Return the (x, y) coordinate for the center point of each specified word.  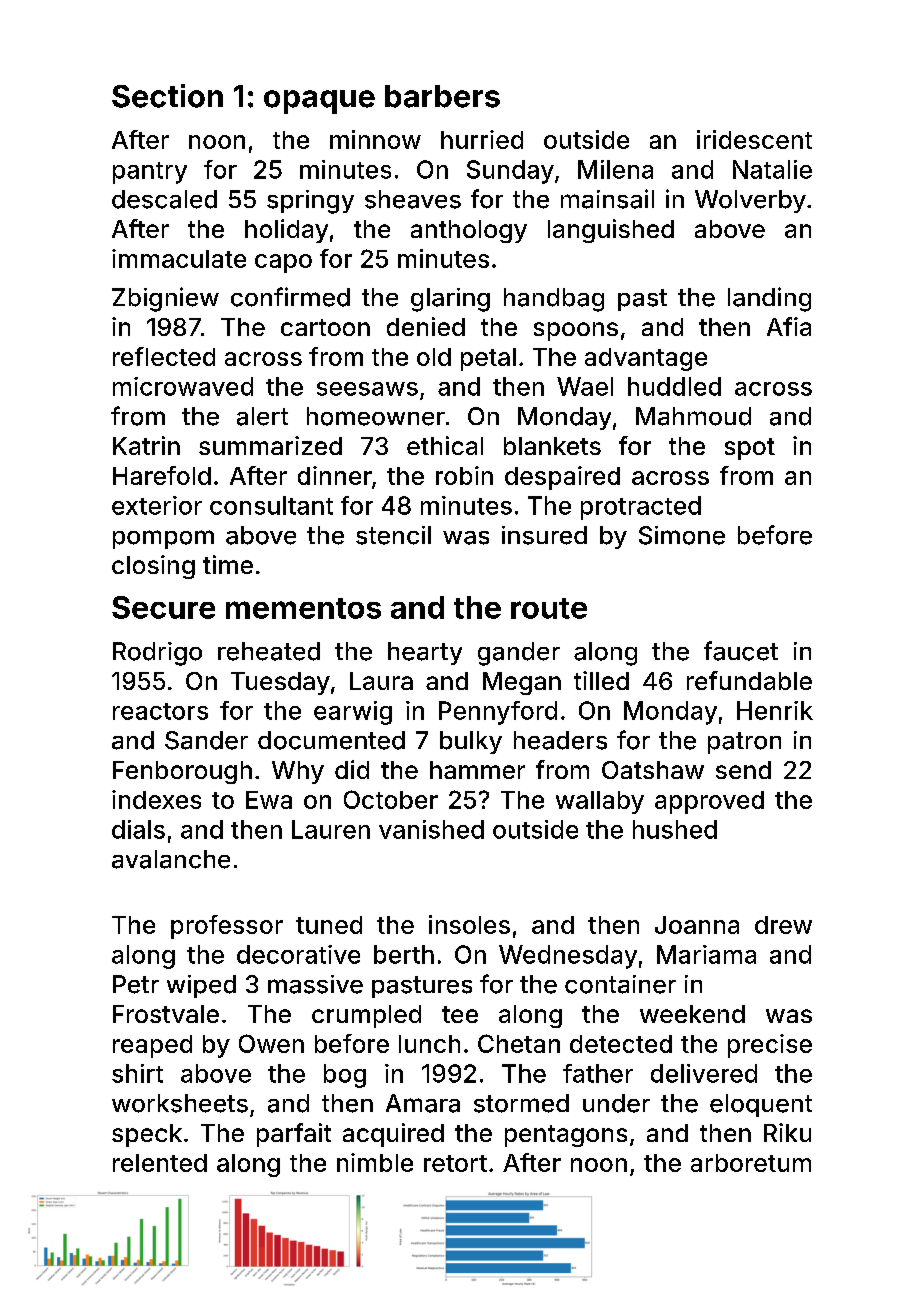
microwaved (183, 386)
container (620, 984)
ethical (445, 445)
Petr (136, 984)
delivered (704, 1073)
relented (160, 1163)
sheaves (413, 199)
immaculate (179, 258)
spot (750, 449)
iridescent (754, 139)
